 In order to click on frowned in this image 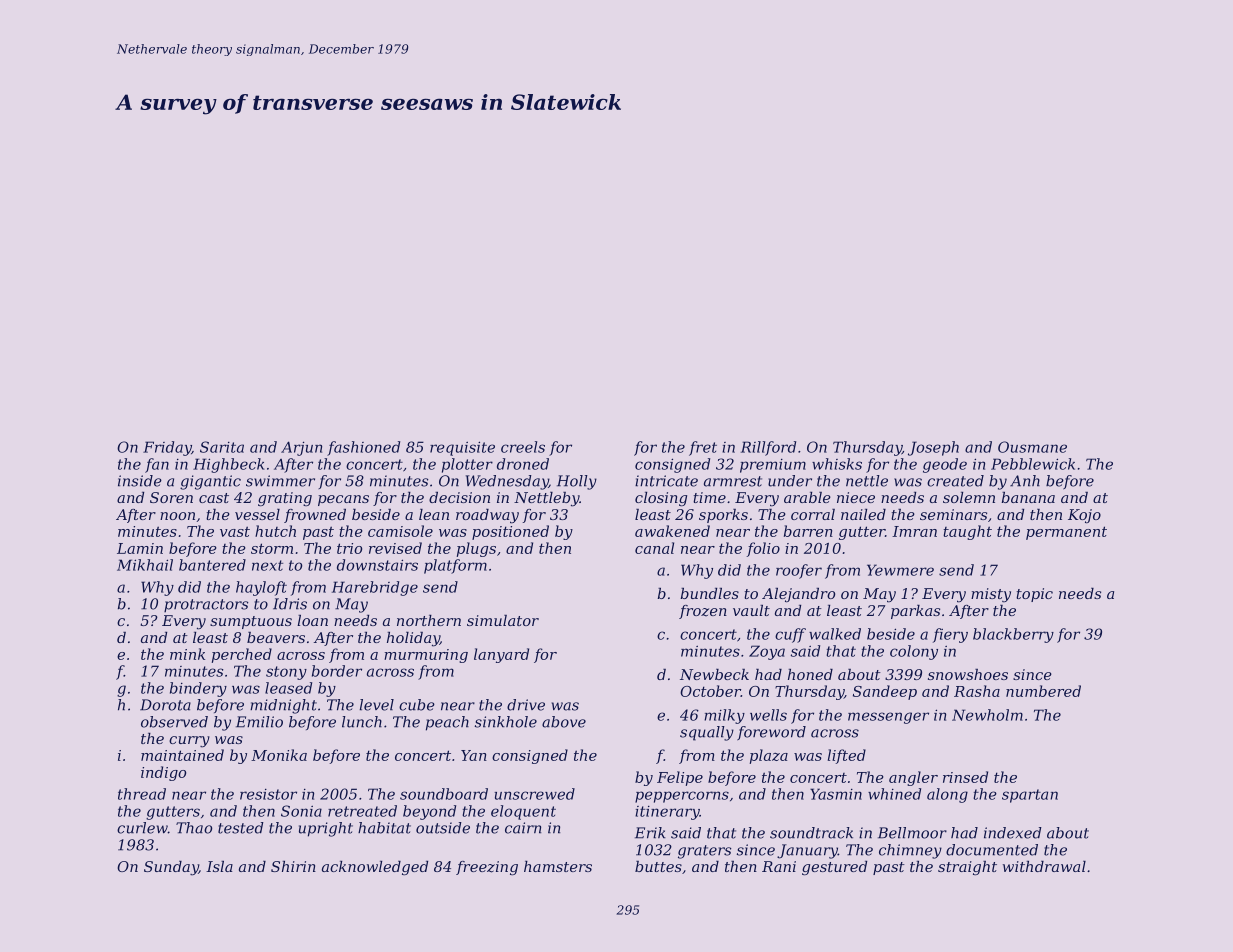, I will do `click(315, 516)`.
